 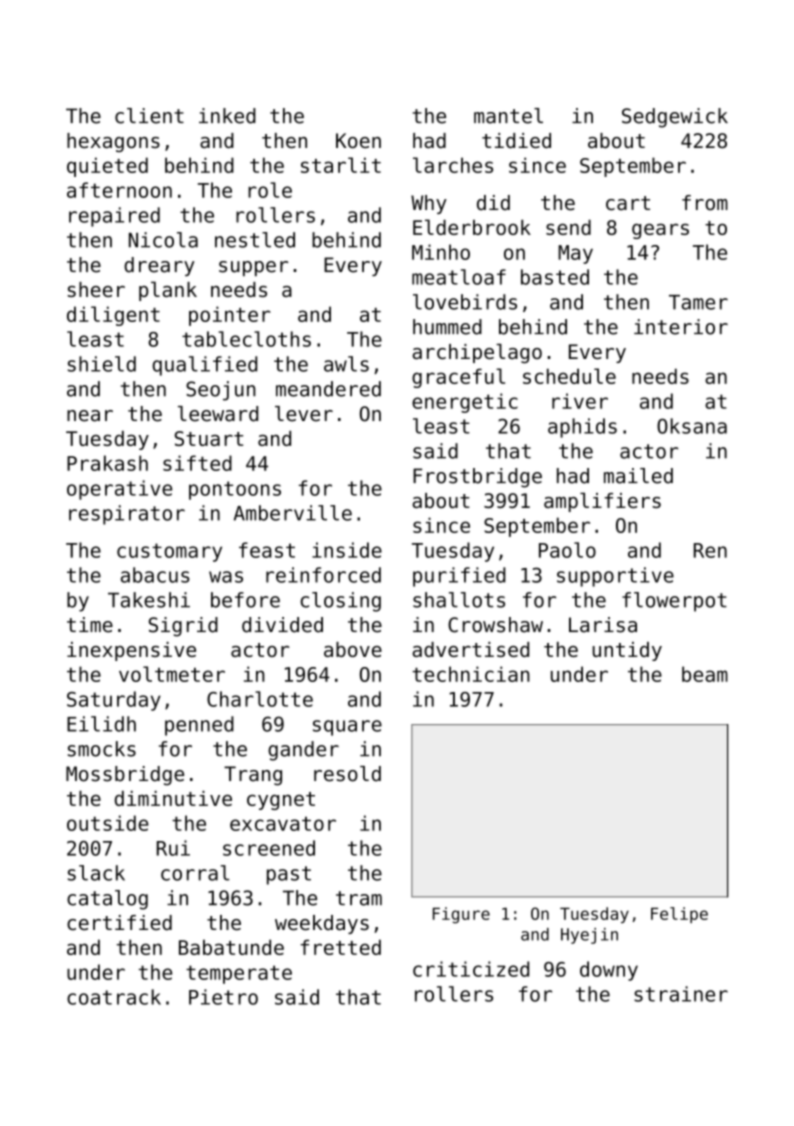 What do you see at coordinates (253, 268) in the screenshot?
I see `supper` at bounding box center [253, 268].
